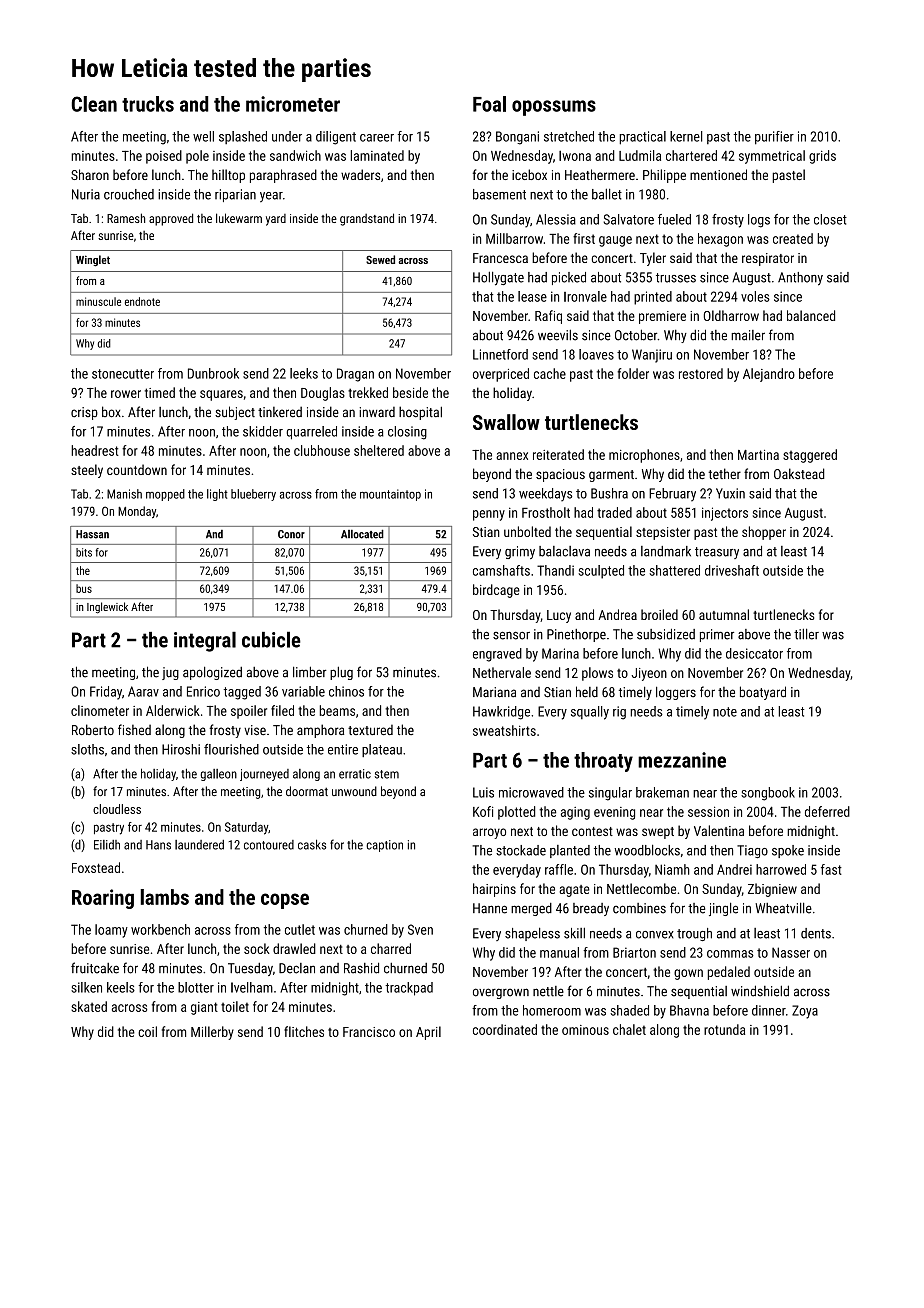 The height and width of the screenshot is (1308, 924). What do you see at coordinates (800, 279) in the screenshot?
I see `Anthony` at bounding box center [800, 279].
